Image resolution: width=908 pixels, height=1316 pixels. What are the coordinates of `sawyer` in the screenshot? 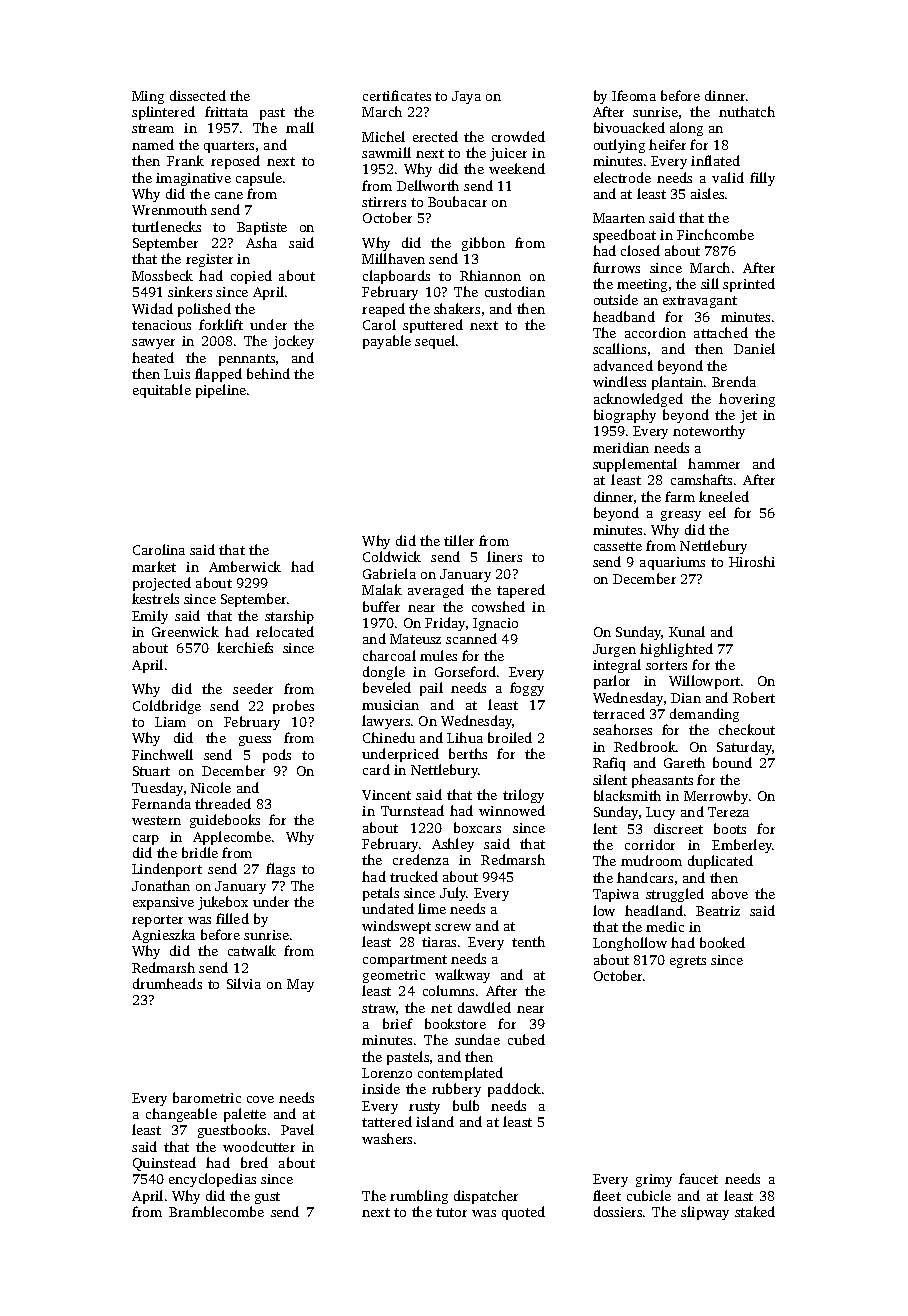 It's located at (153, 344).
